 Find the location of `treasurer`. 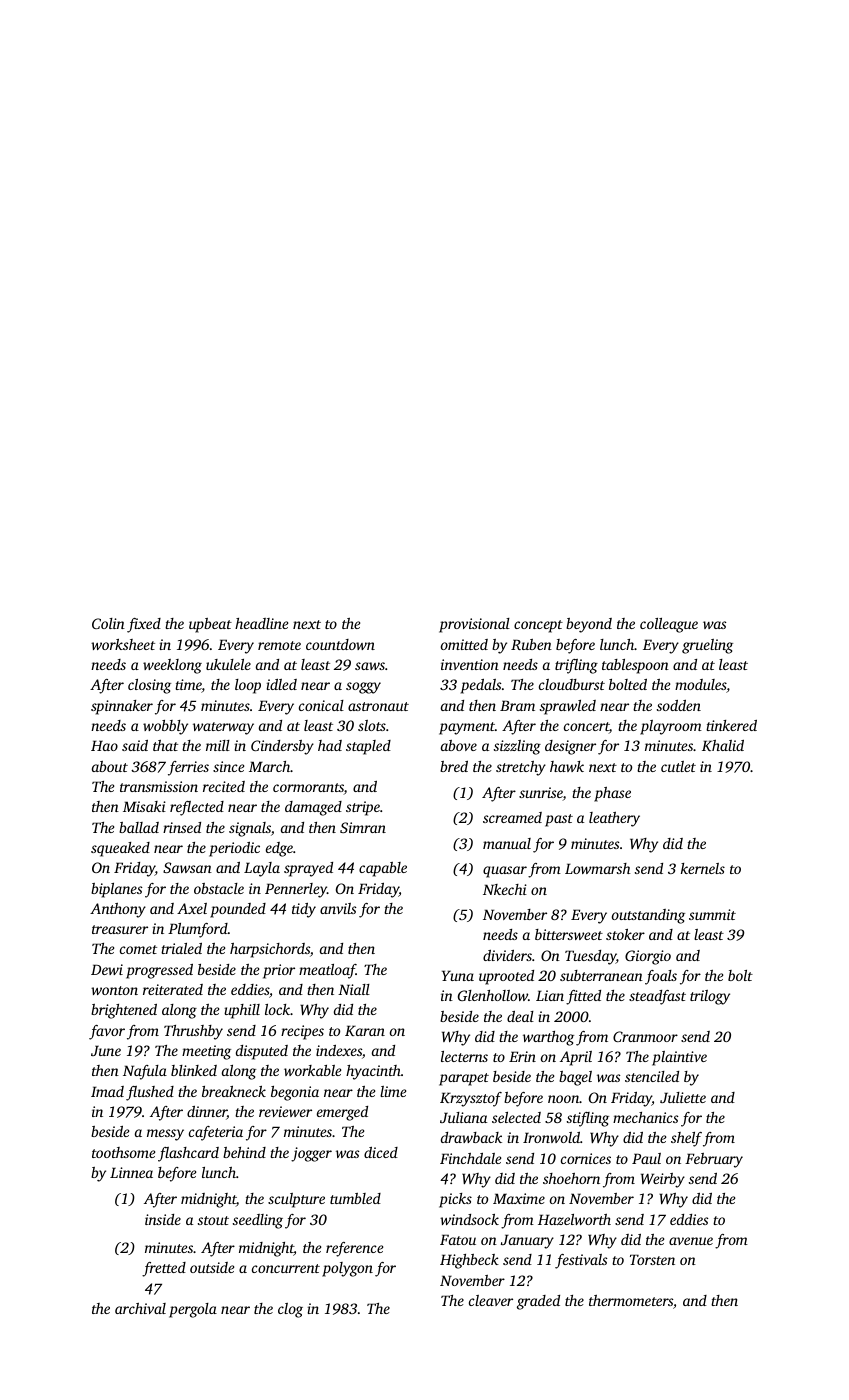

treasurer is located at coordinates (120, 929).
